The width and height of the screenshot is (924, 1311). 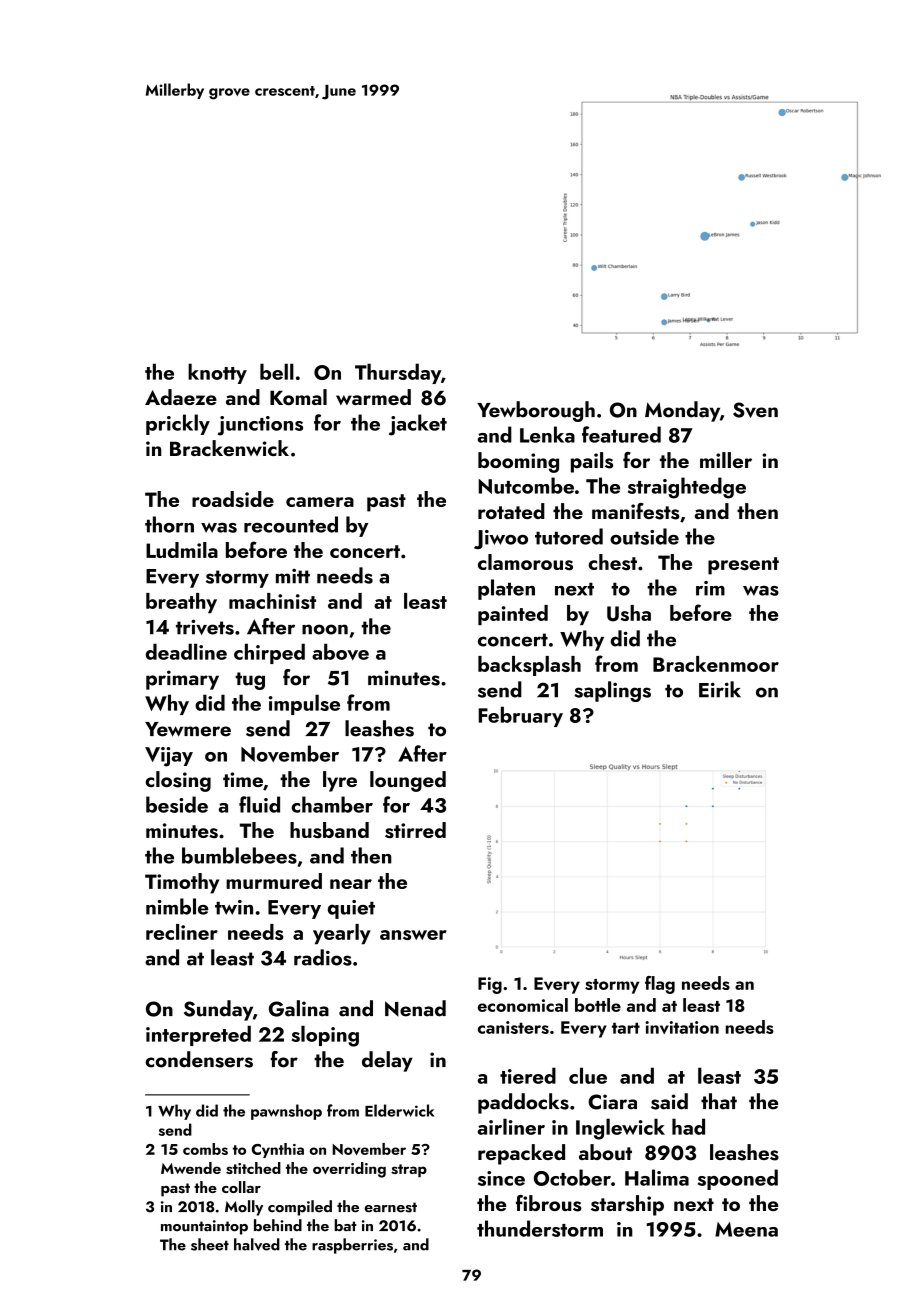 I want to click on tiered, so click(x=528, y=1075).
